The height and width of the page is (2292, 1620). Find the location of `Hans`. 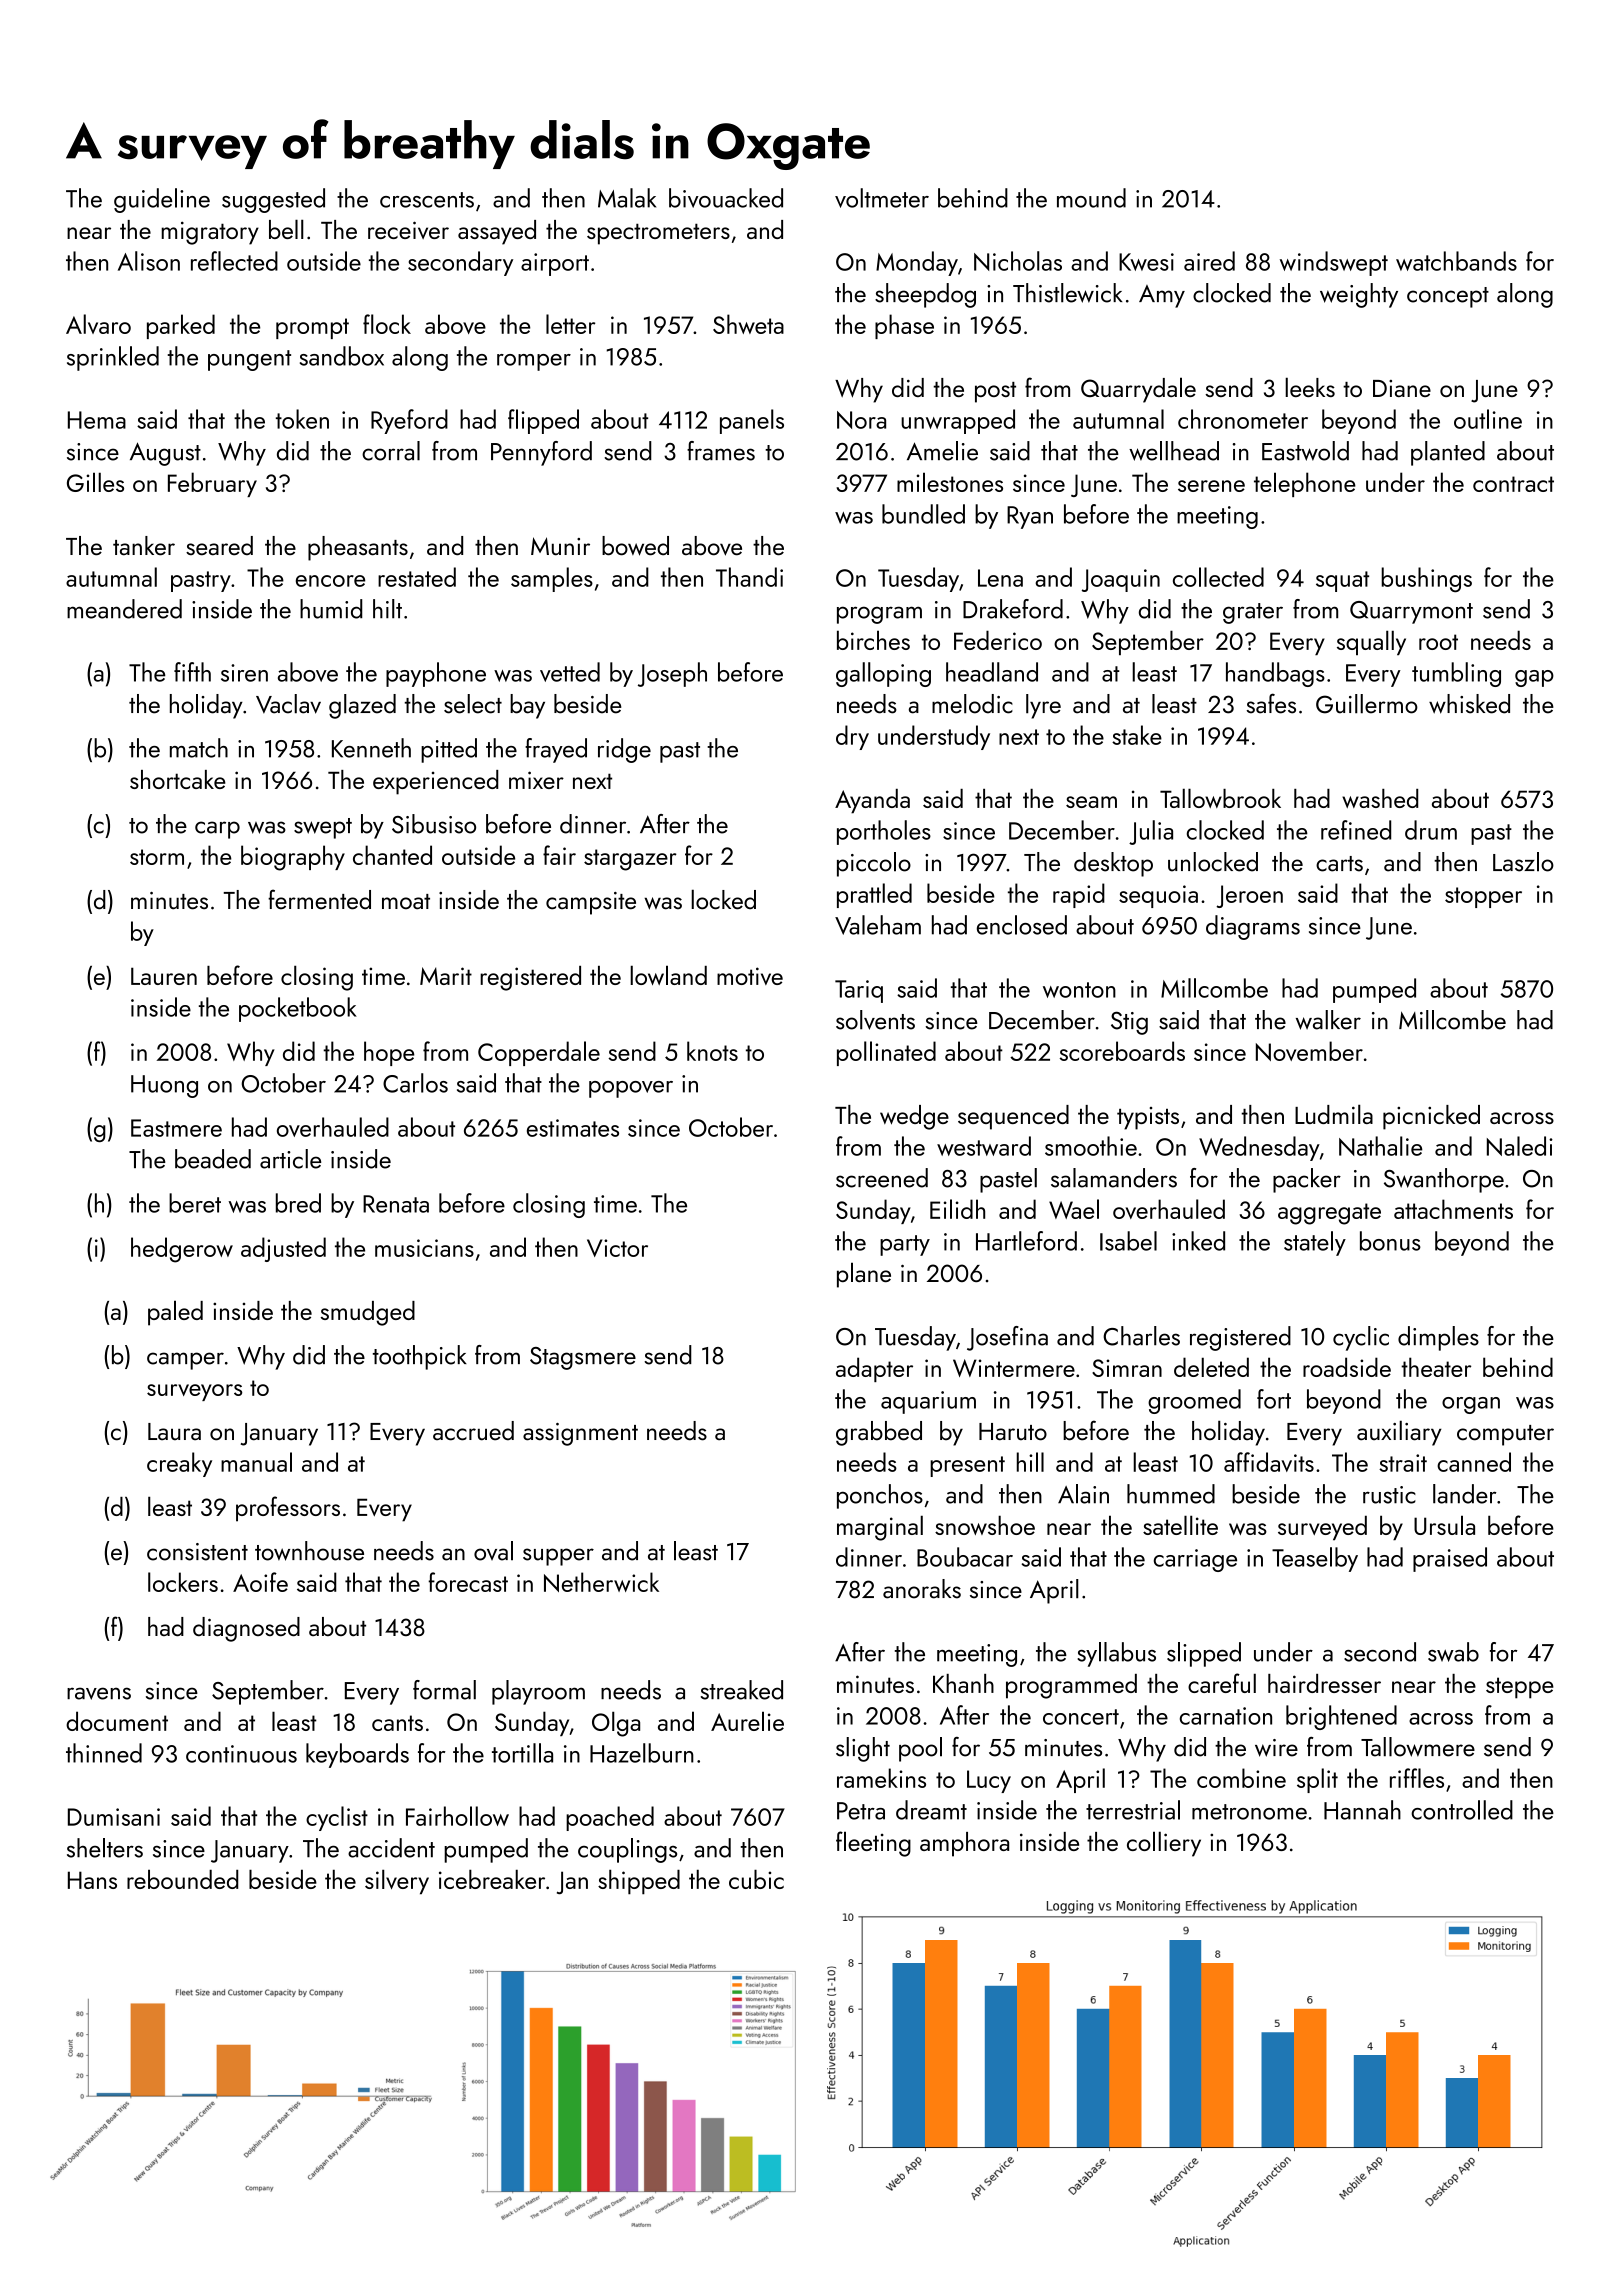

Hans is located at coordinates (92, 1880).
